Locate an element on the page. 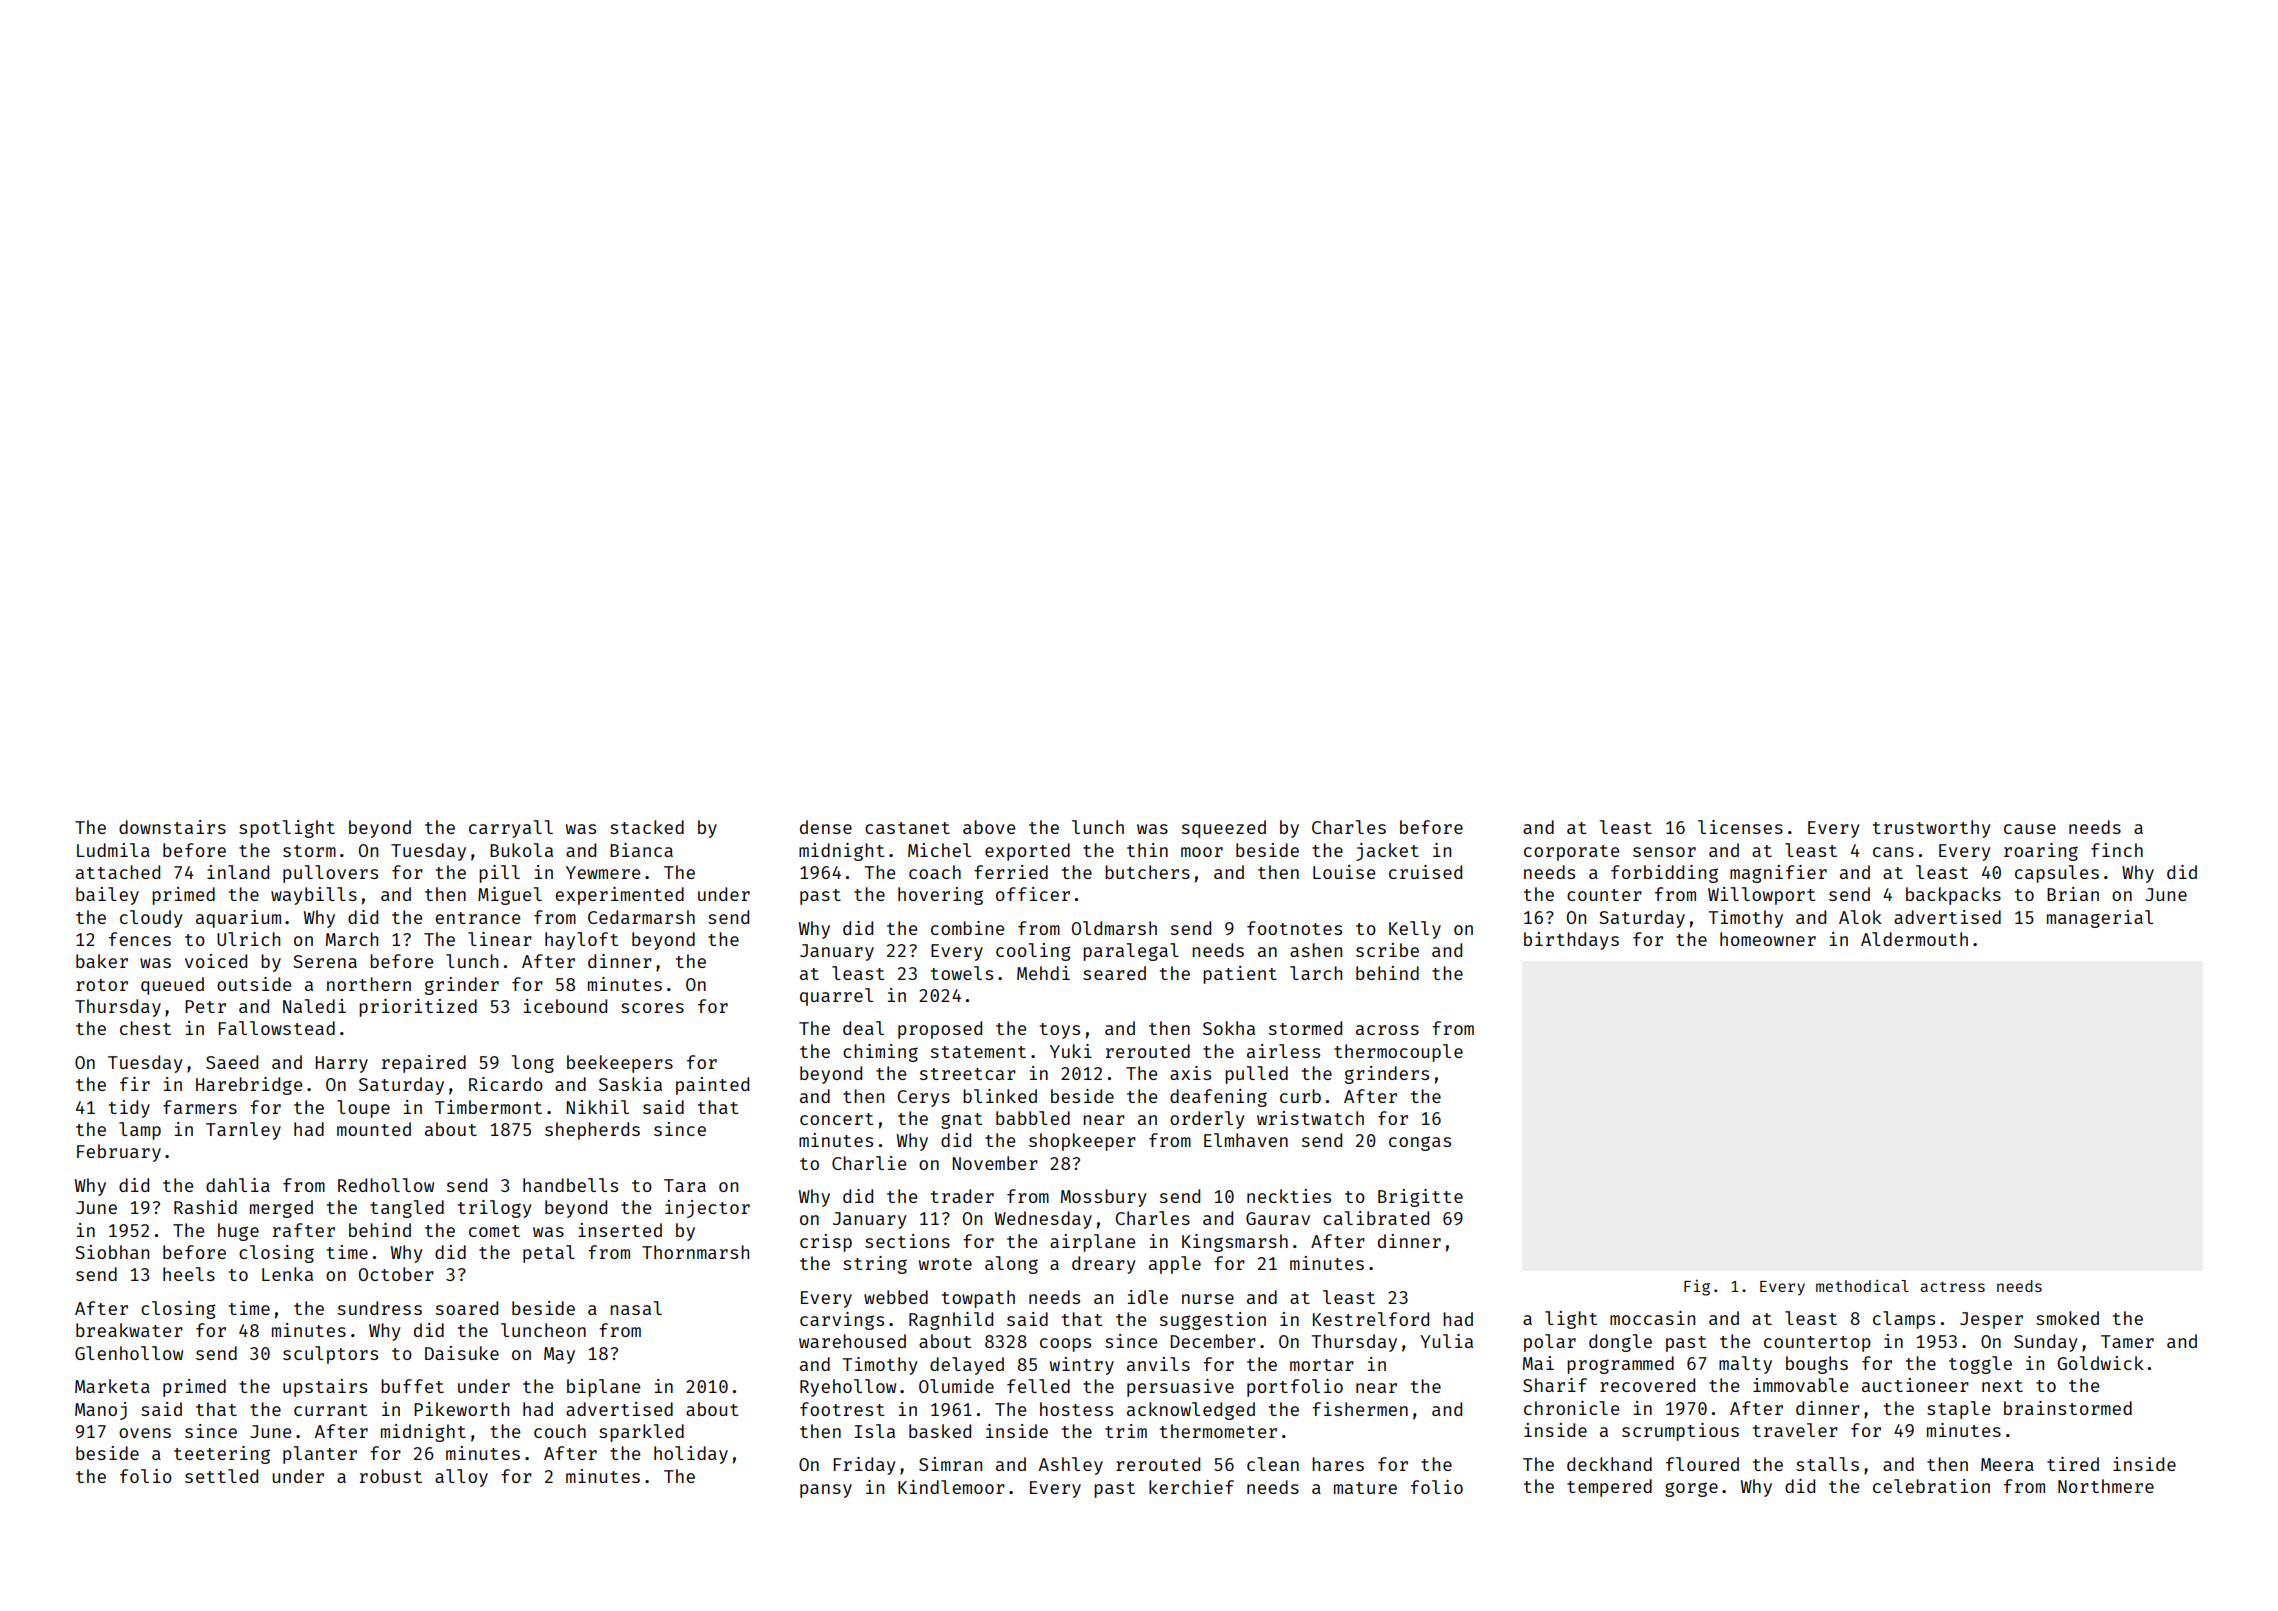 The height and width of the page is (1611, 2278). Aldermouth is located at coordinates (1914, 939).
